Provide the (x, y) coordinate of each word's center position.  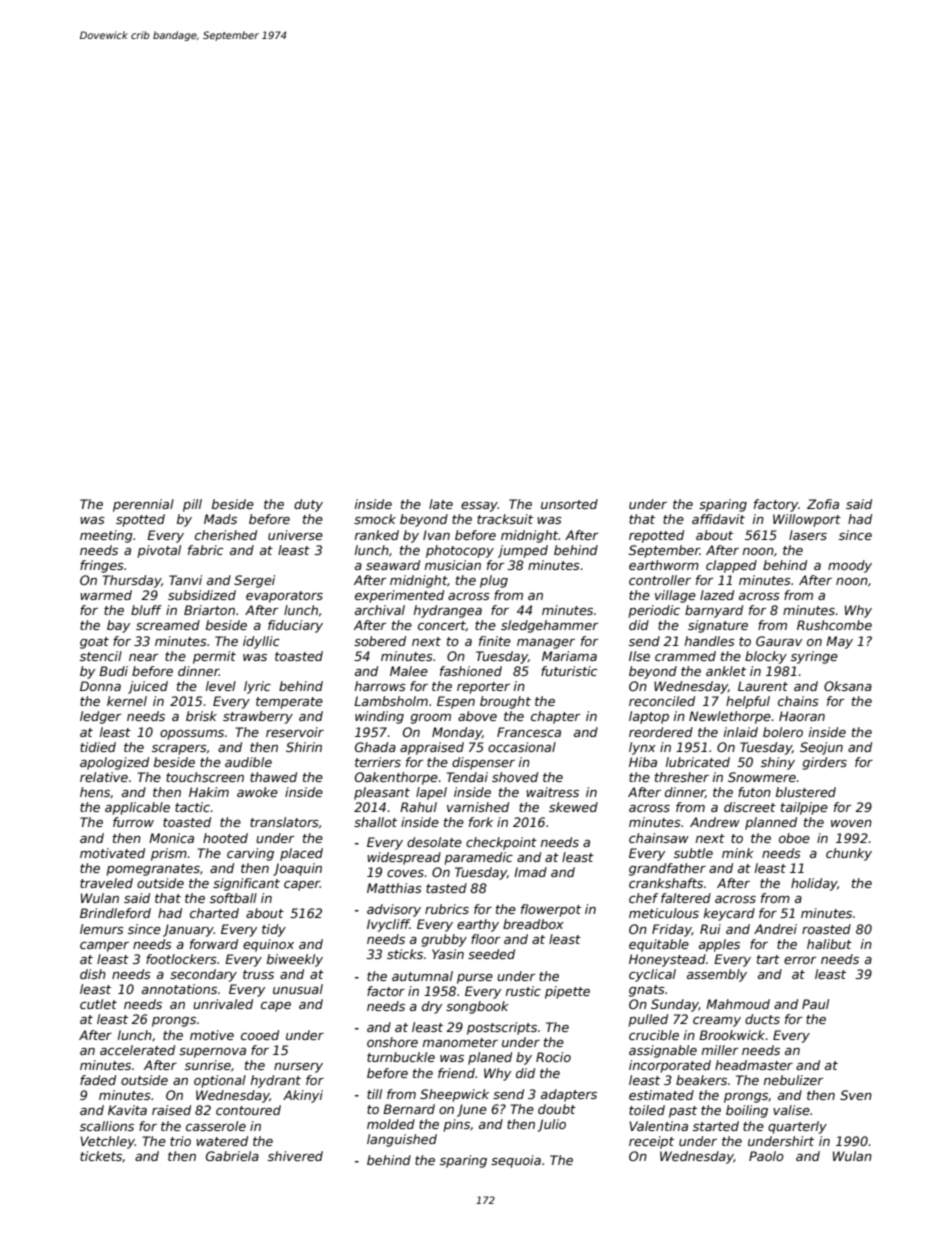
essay (479, 507)
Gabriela (232, 1156)
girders (825, 763)
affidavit (718, 519)
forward (214, 944)
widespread (404, 858)
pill (192, 505)
